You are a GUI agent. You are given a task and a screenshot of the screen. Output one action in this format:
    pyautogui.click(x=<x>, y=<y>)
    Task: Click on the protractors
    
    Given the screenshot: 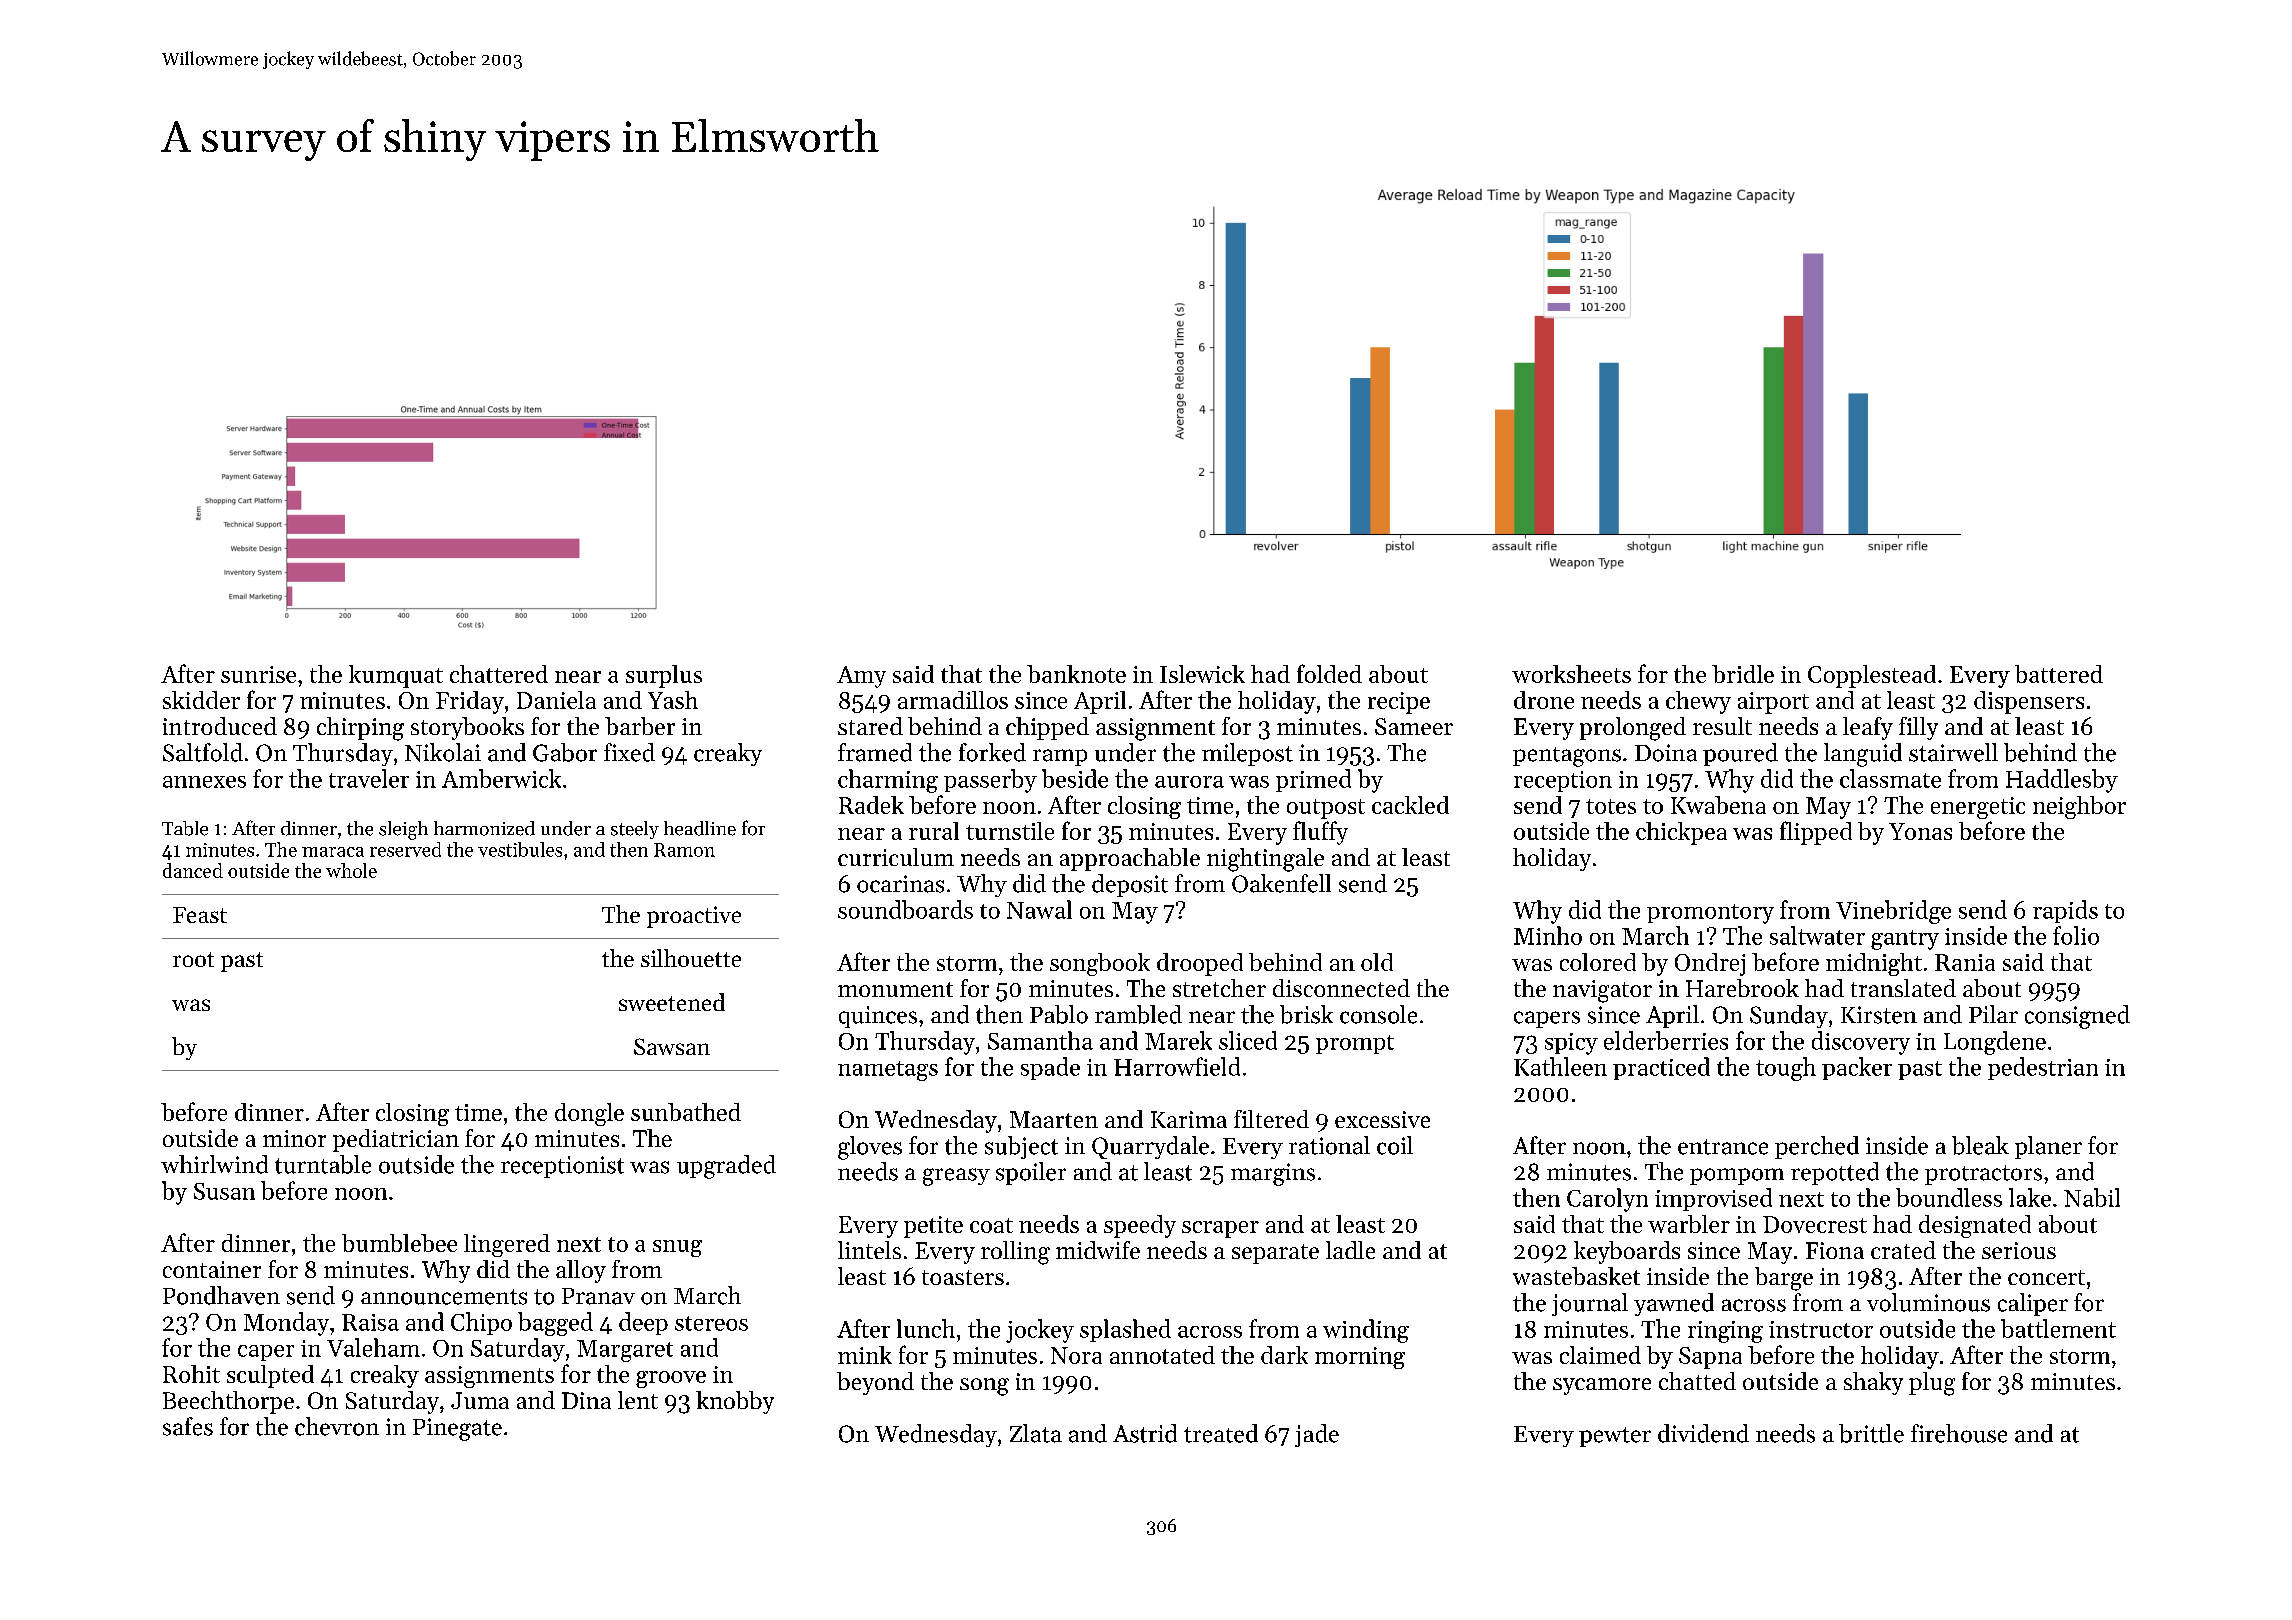 What is the action you would take?
    pyautogui.click(x=1983, y=1175)
